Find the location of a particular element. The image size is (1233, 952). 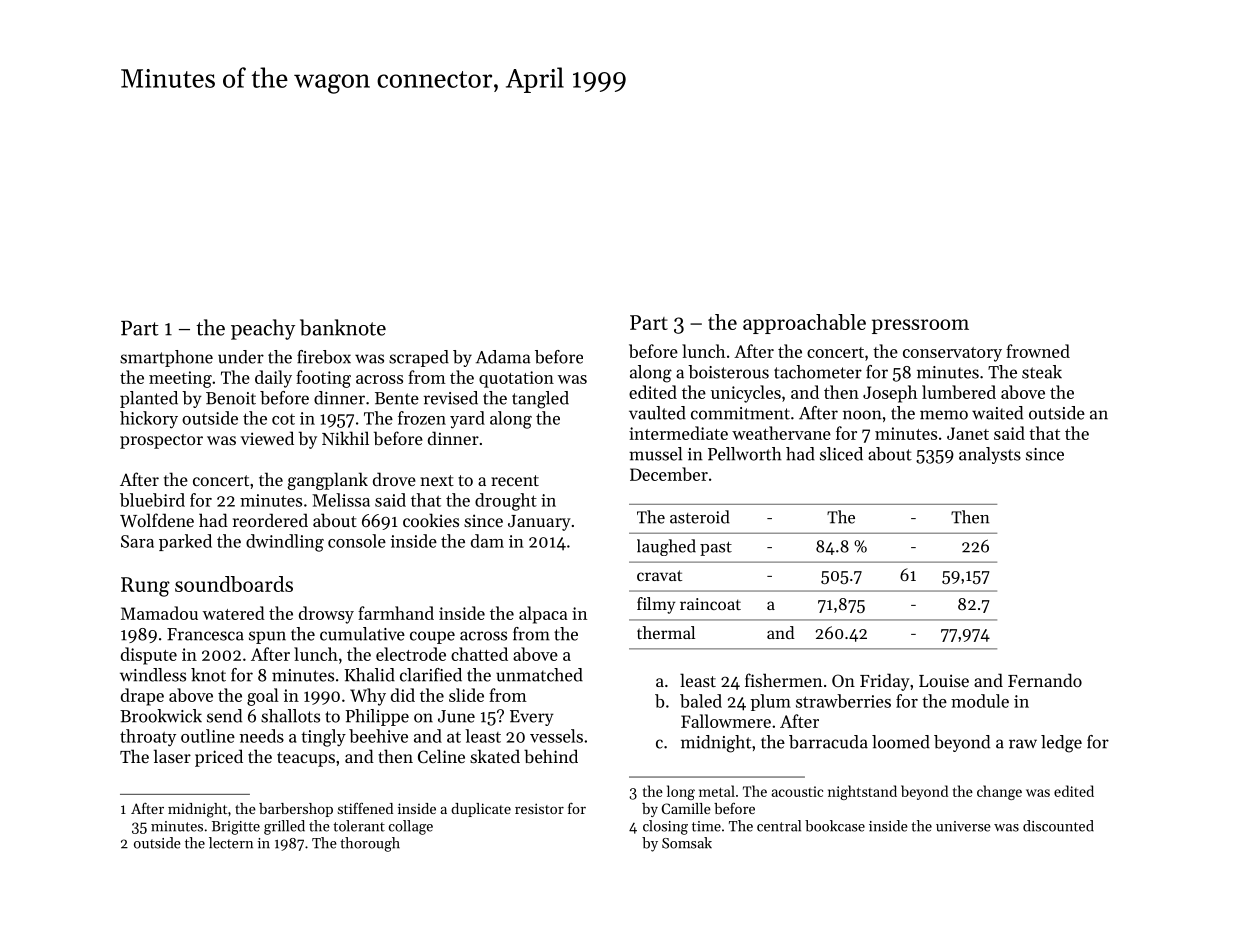

unmatched is located at coordinates (539, 675).
